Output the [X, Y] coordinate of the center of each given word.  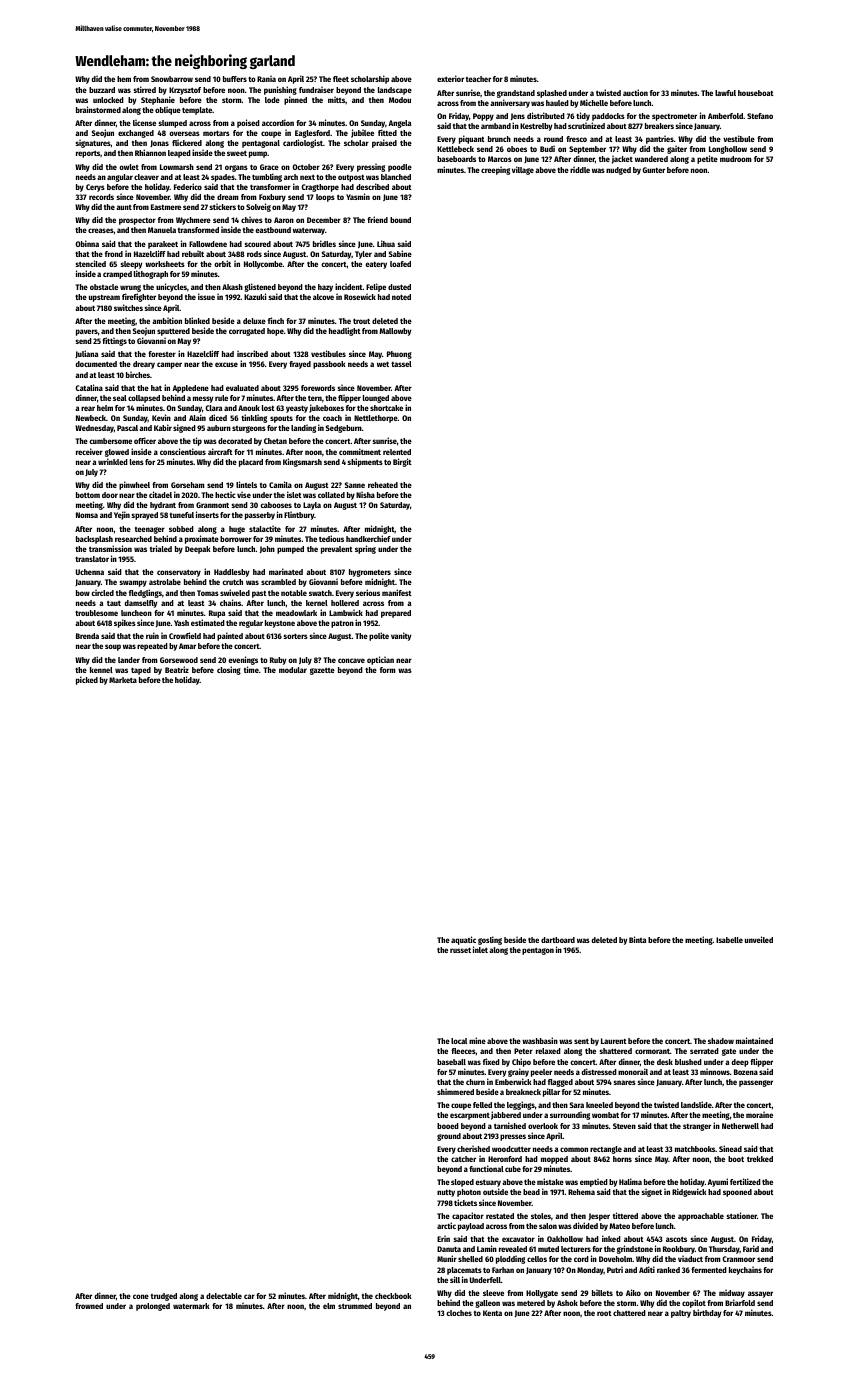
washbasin [540, 1040]
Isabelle [729, 940]
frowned [89, 1306]
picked [87, 680]
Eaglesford [312, 134]
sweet [237, 153]
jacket [622, 160]
